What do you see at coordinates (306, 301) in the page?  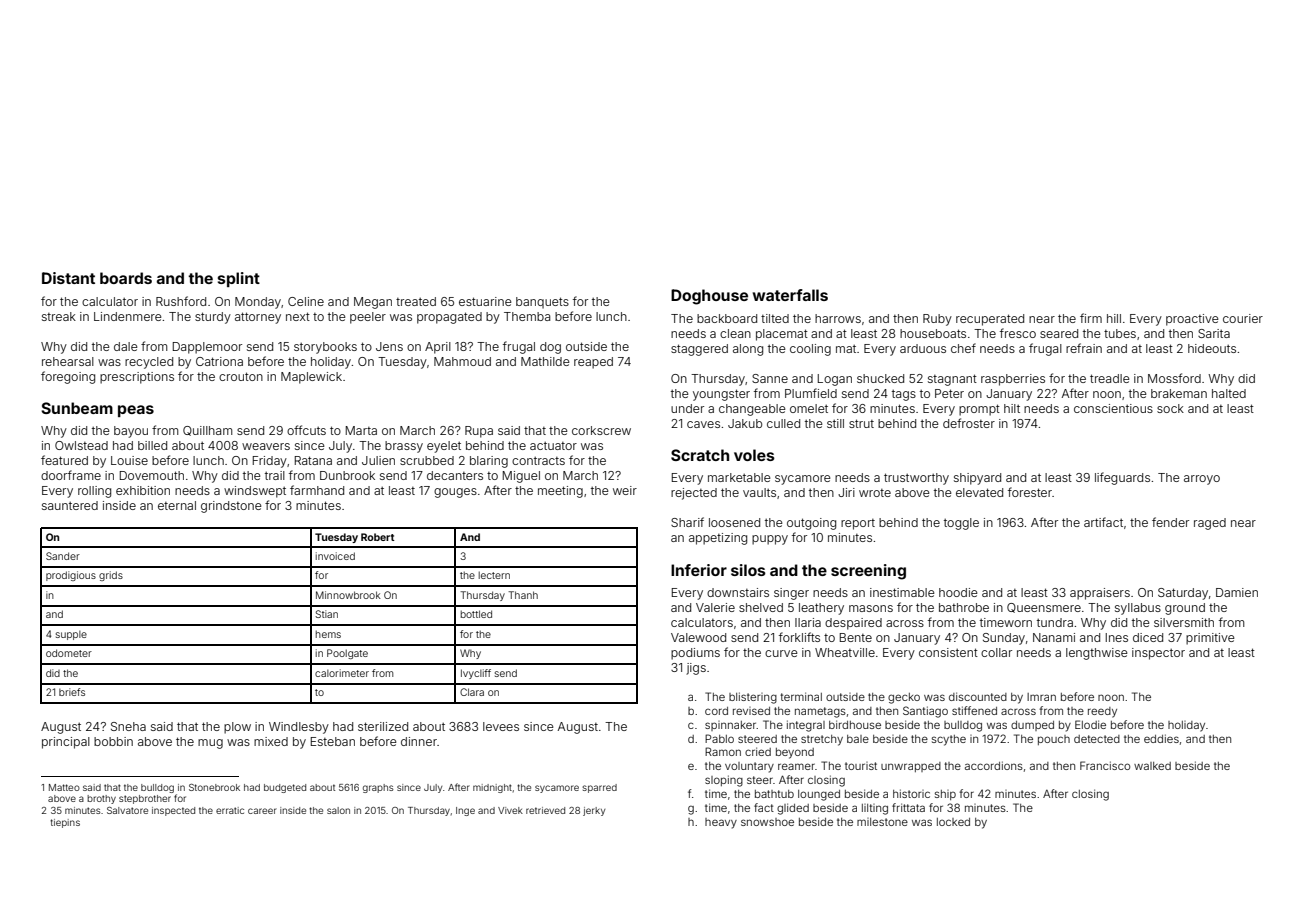 I see `Celine` at bounding box center [306, 301].
